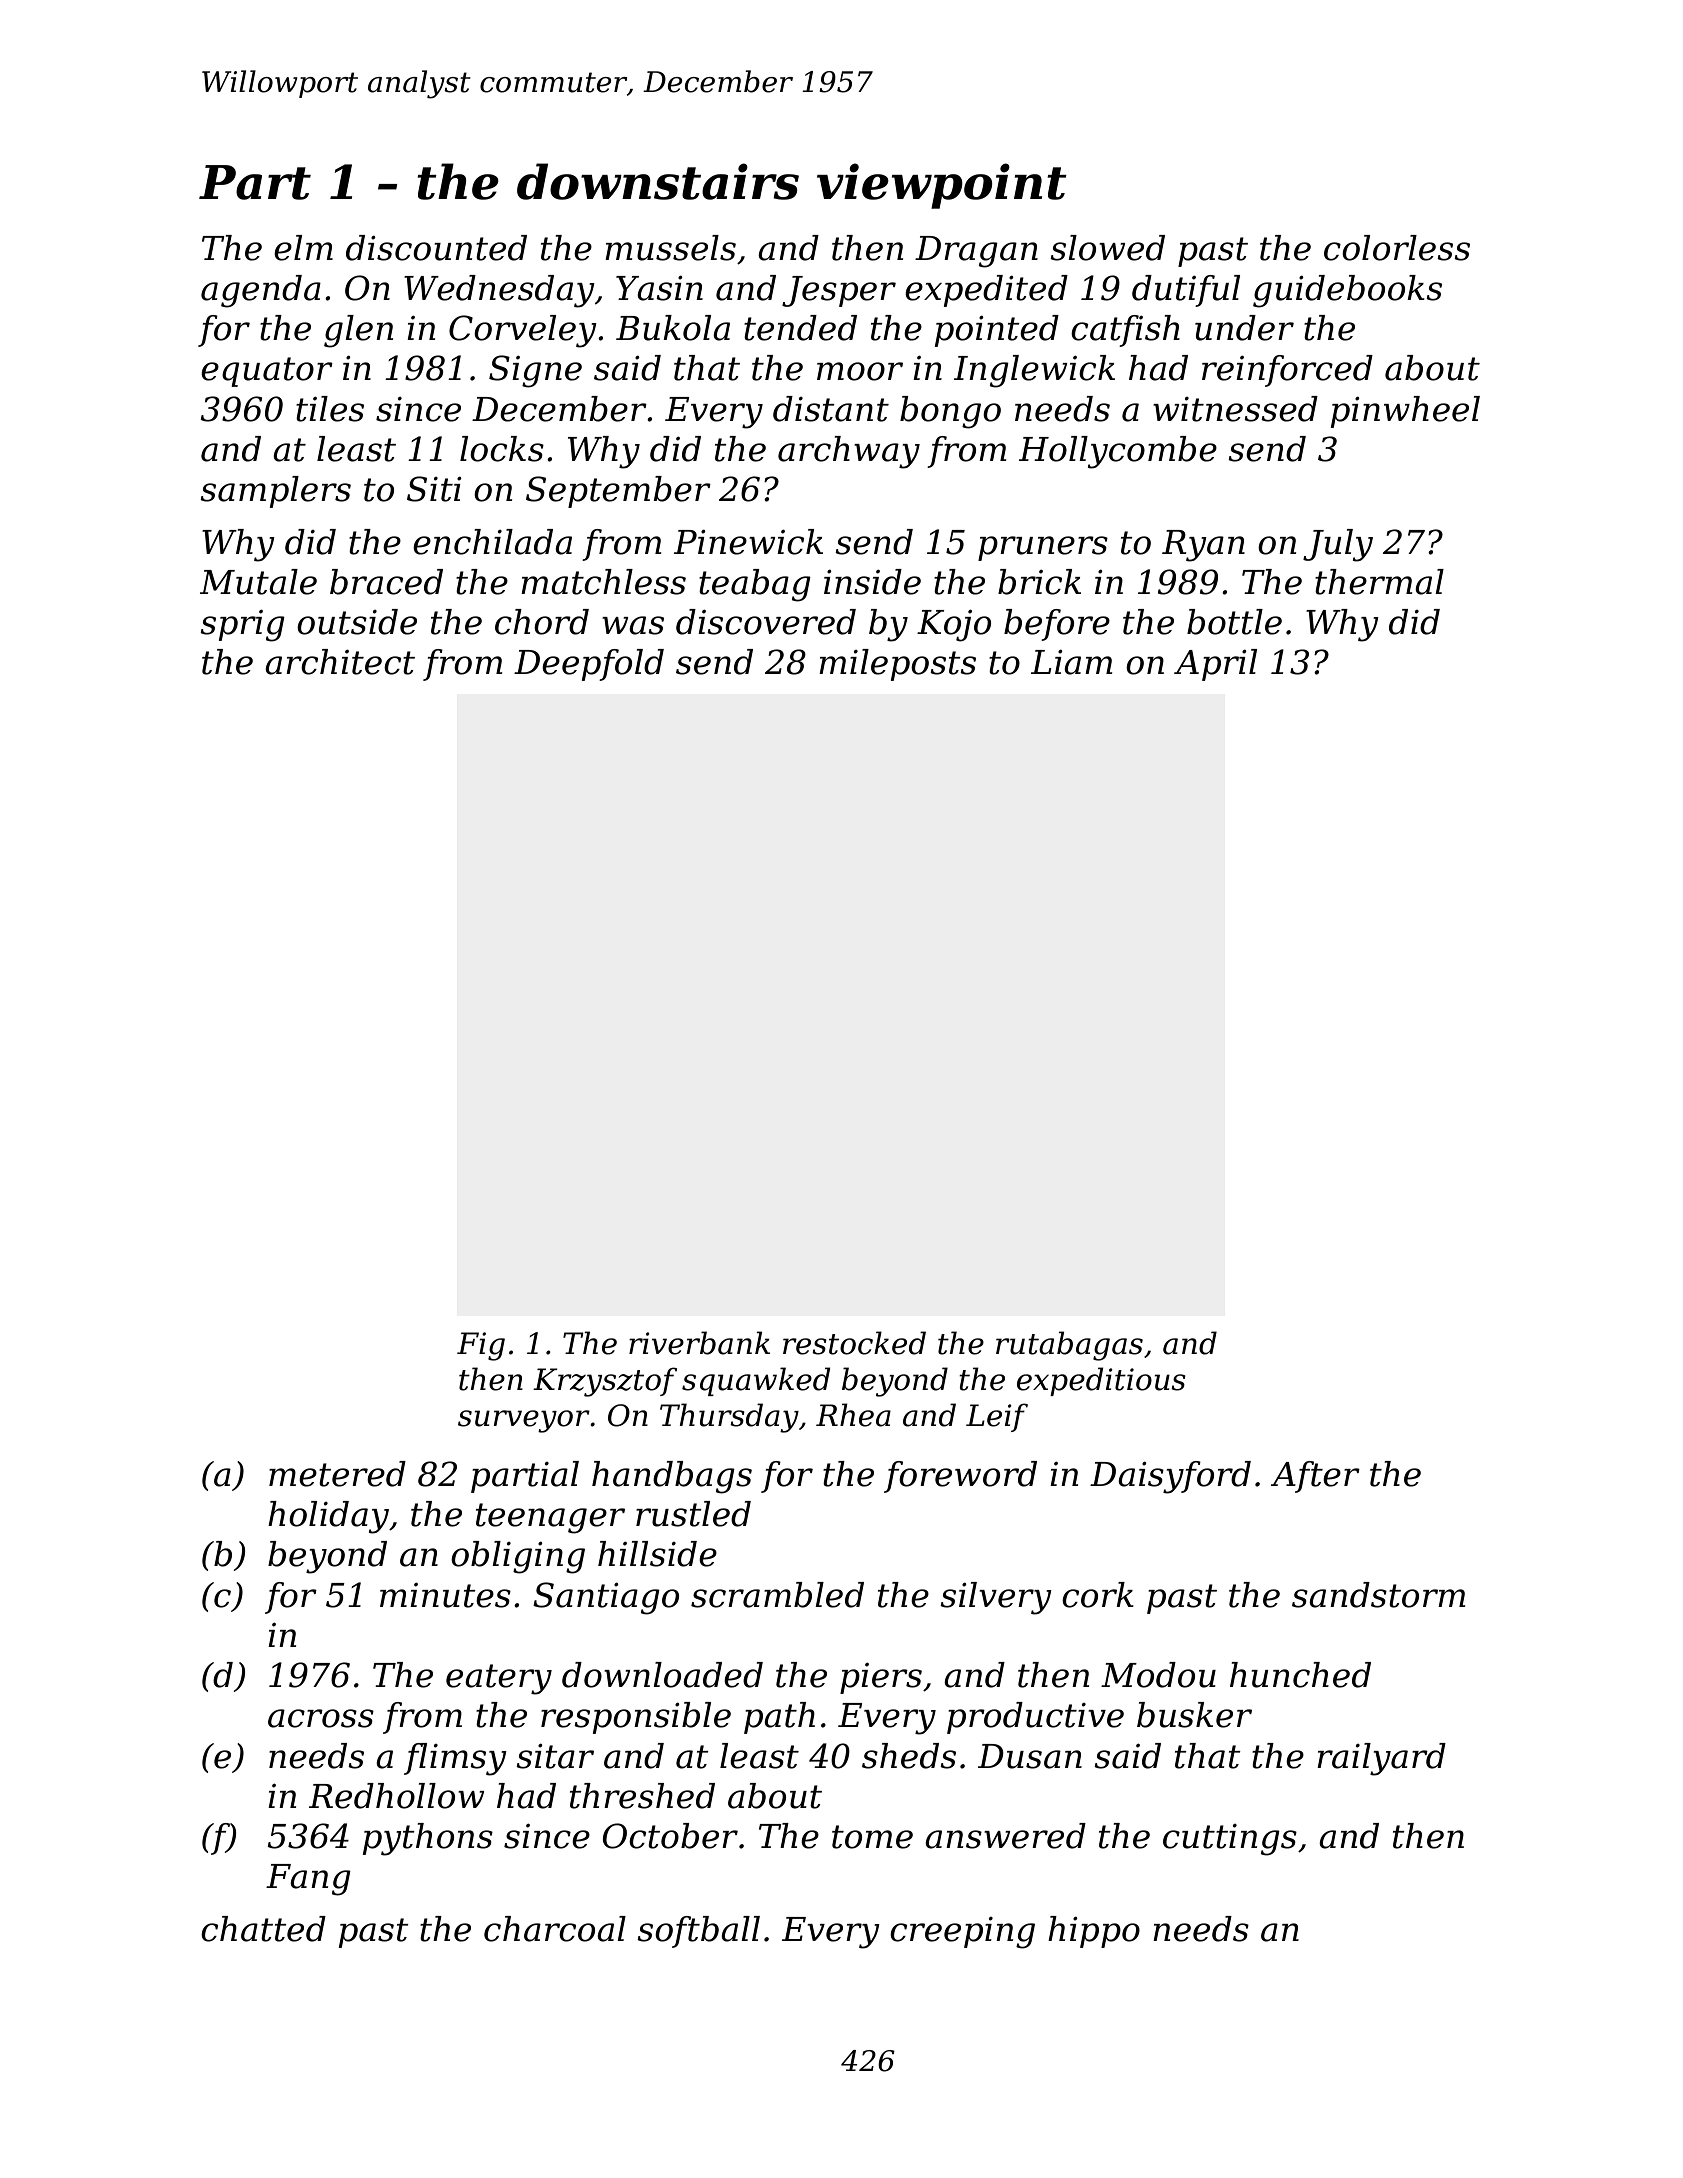 The image size is (1683, 2178). What do you see at coordinates (481, 1346) in the screenshot?
I see `Fig` at bounding box center [481, 1346].
